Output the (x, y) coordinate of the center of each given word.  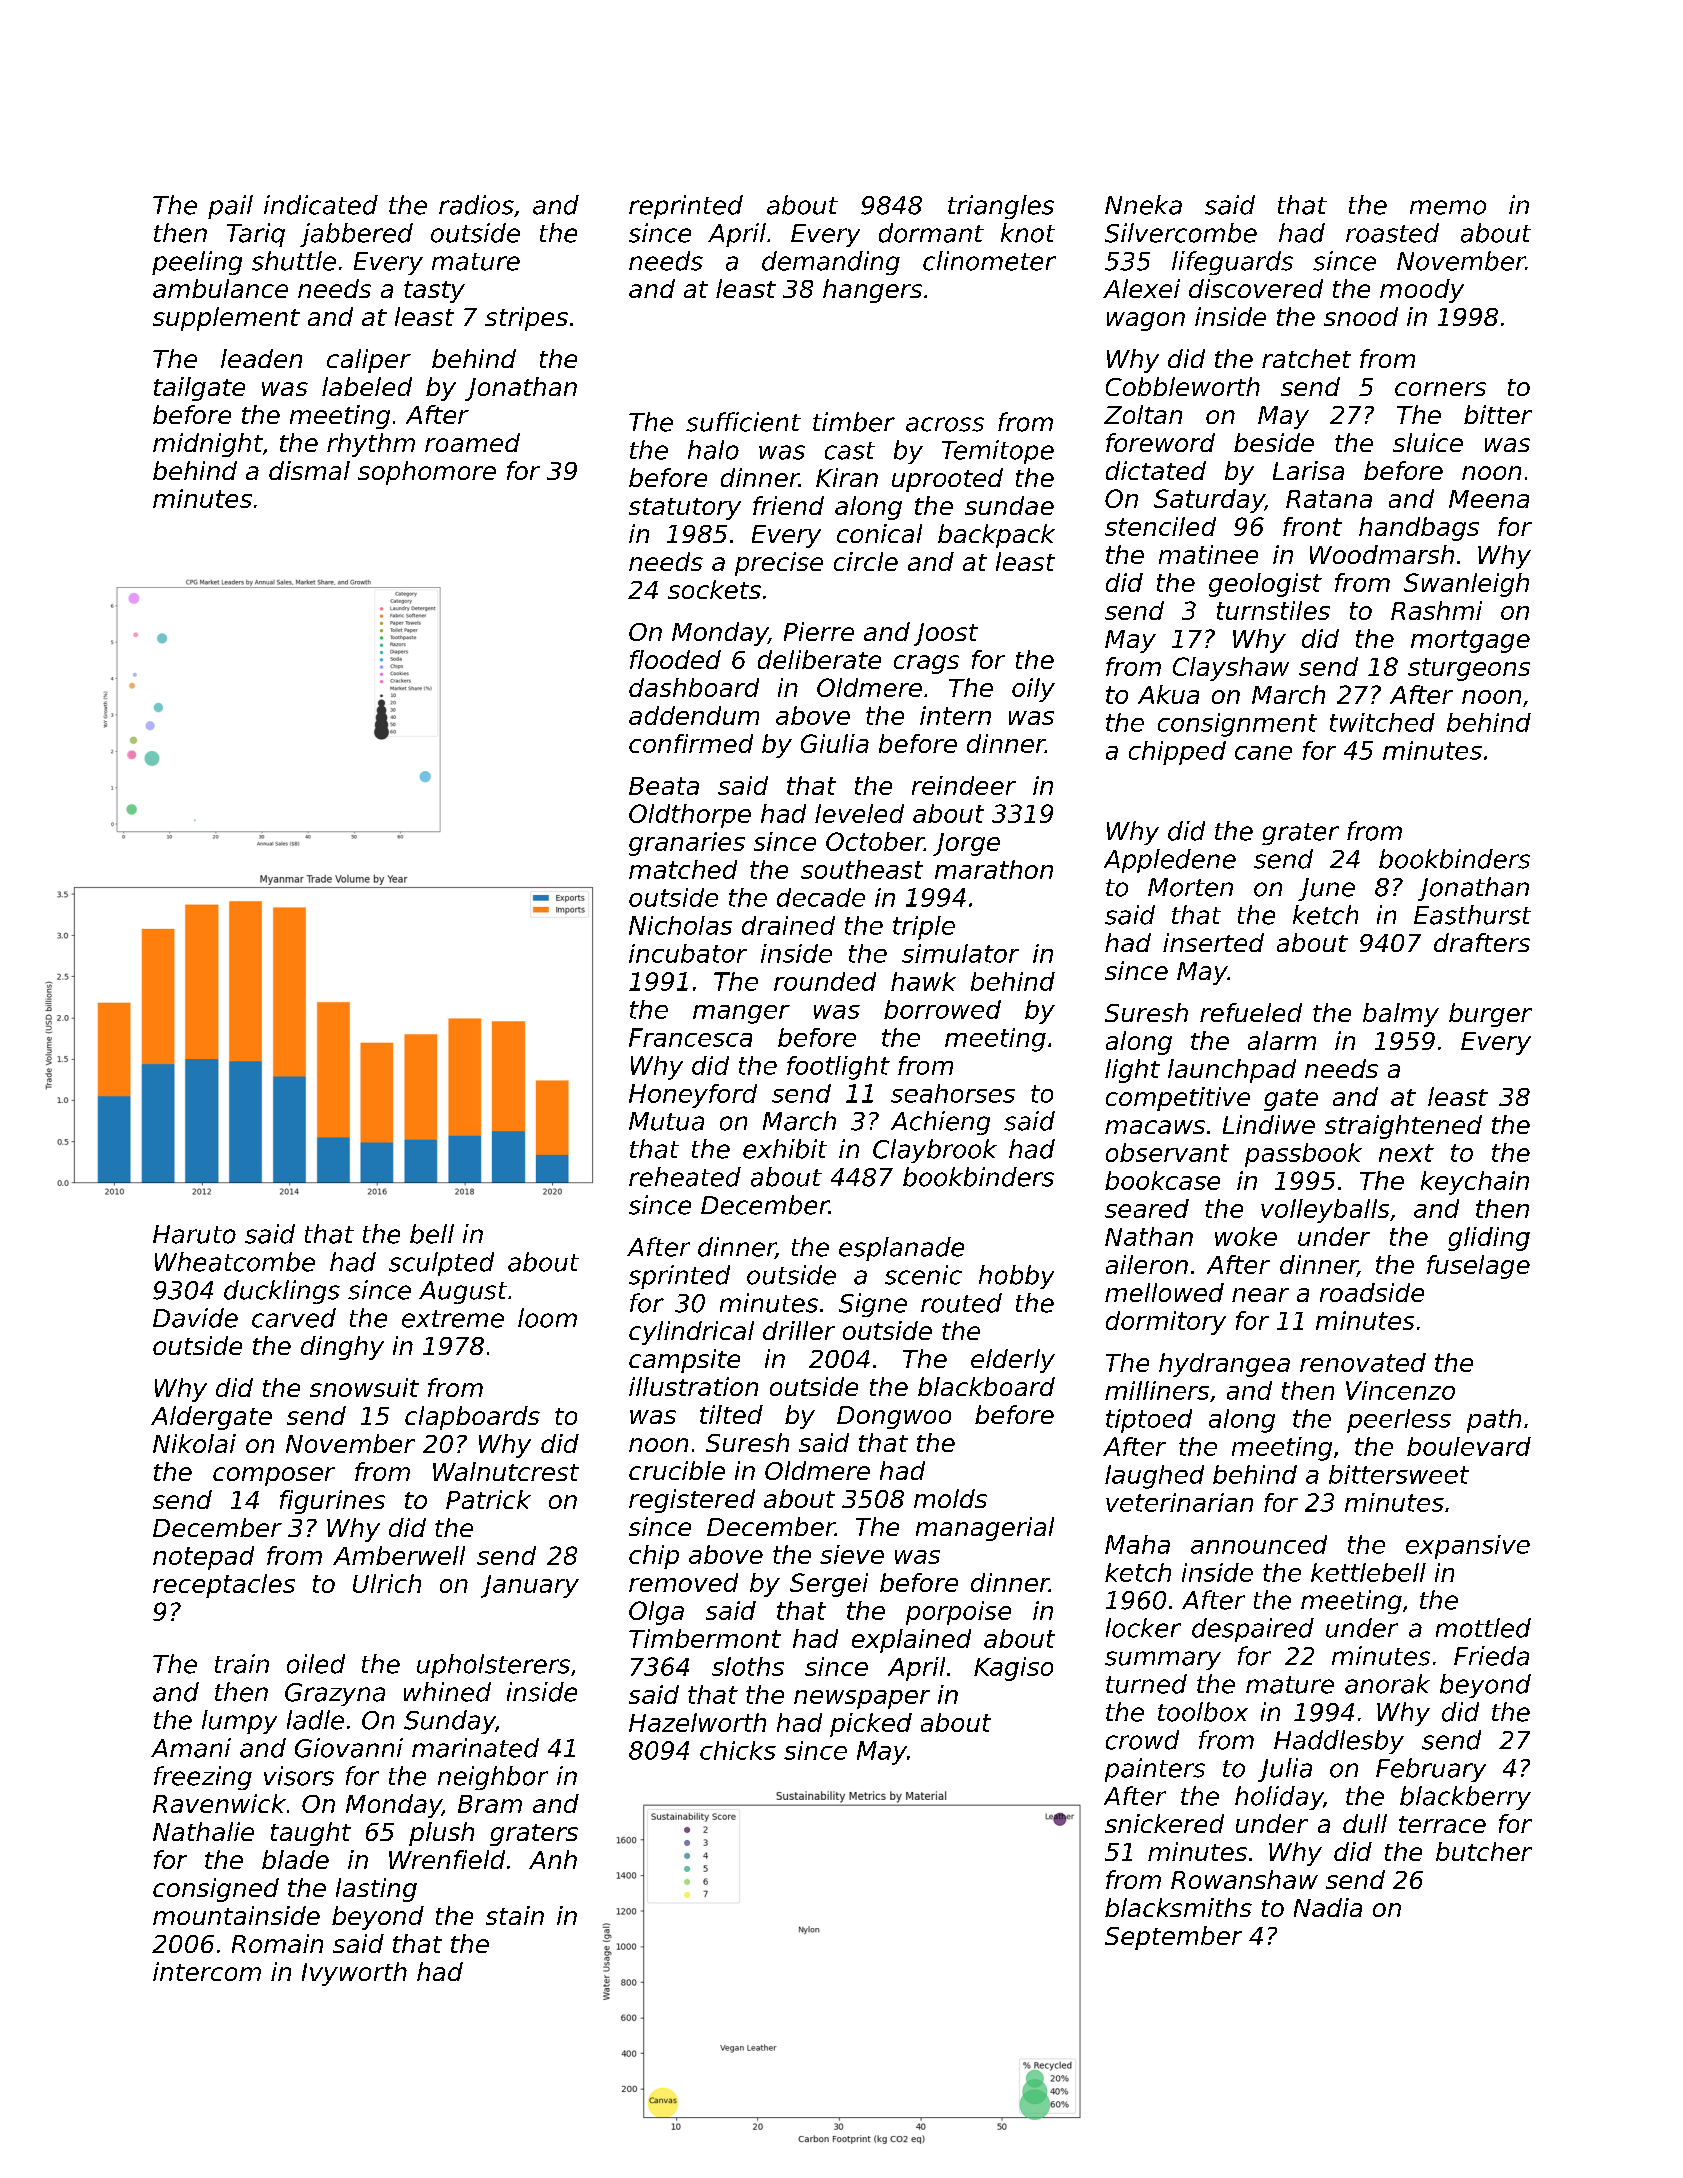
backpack (996, 536)
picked (871, 1725)
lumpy (239, 1722)
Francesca (690, 1037)
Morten (1190, 887)
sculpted (441, 1264)
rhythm (371, 445)
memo (1448, 207)
